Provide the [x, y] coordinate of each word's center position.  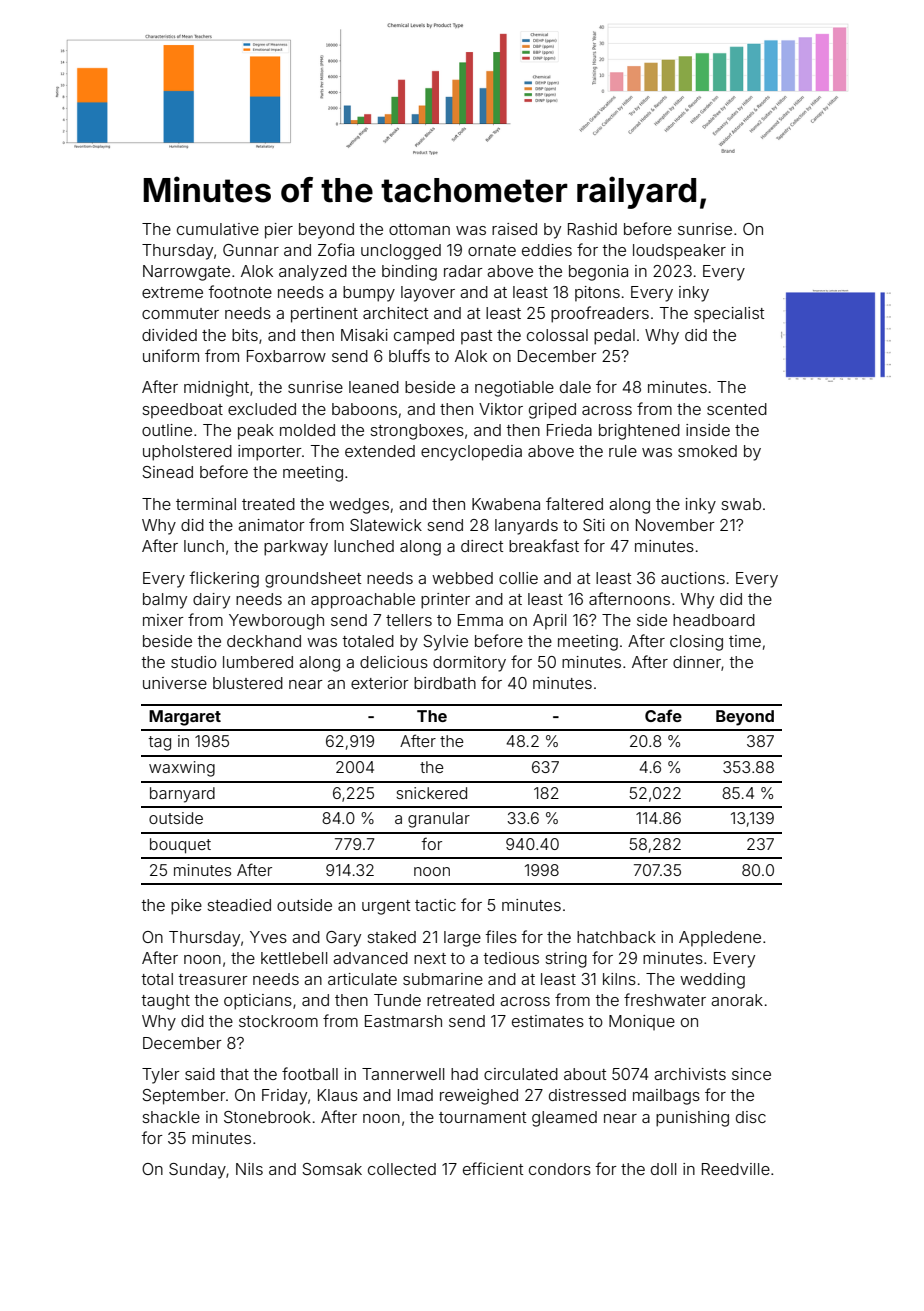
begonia [598, 273]
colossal [557, 335]
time [745, 641]
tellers [409, 620]
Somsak [332, 1169]
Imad [415, 1095]
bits [245, 335]
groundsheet [313, 580]
